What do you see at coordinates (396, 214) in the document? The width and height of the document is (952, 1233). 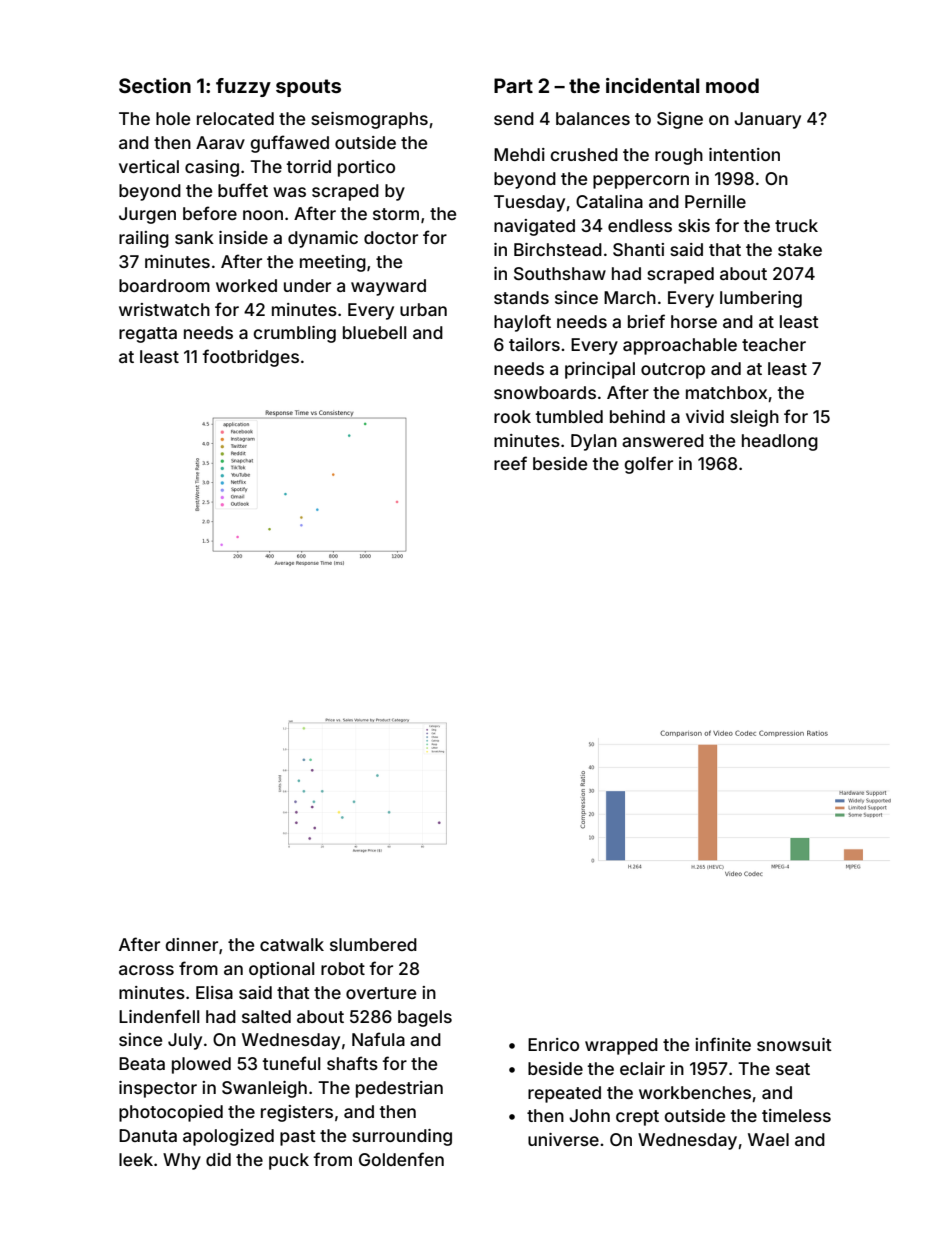 I see `storm` at bounding box center [396, 214].
